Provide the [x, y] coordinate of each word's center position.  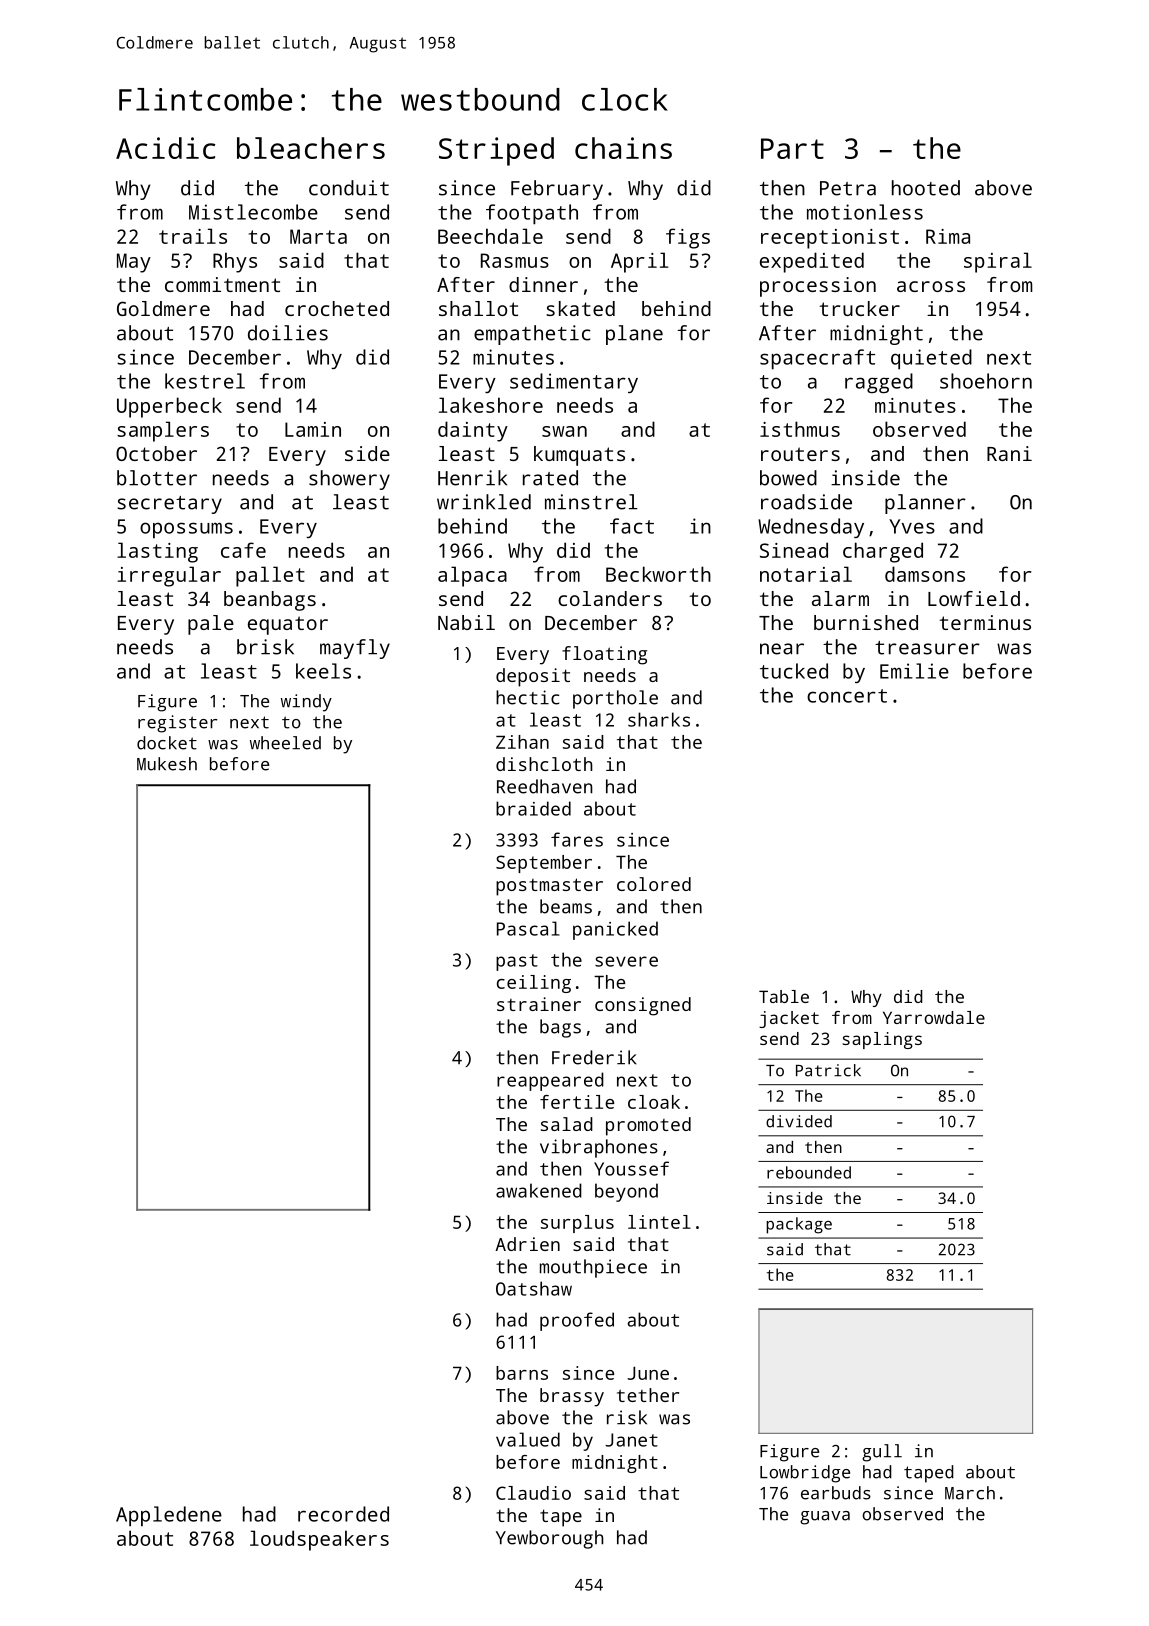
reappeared [550, 1081]
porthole [615, 699]
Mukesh [167, 764]
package [799, 1225]
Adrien [527, 1244]
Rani [1009, 453]
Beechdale [490, 236]
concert [847, 696]
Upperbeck [169, 407]
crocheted [337, 308]
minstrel [591, 502]
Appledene [169, 1516]
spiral [998, 262]
